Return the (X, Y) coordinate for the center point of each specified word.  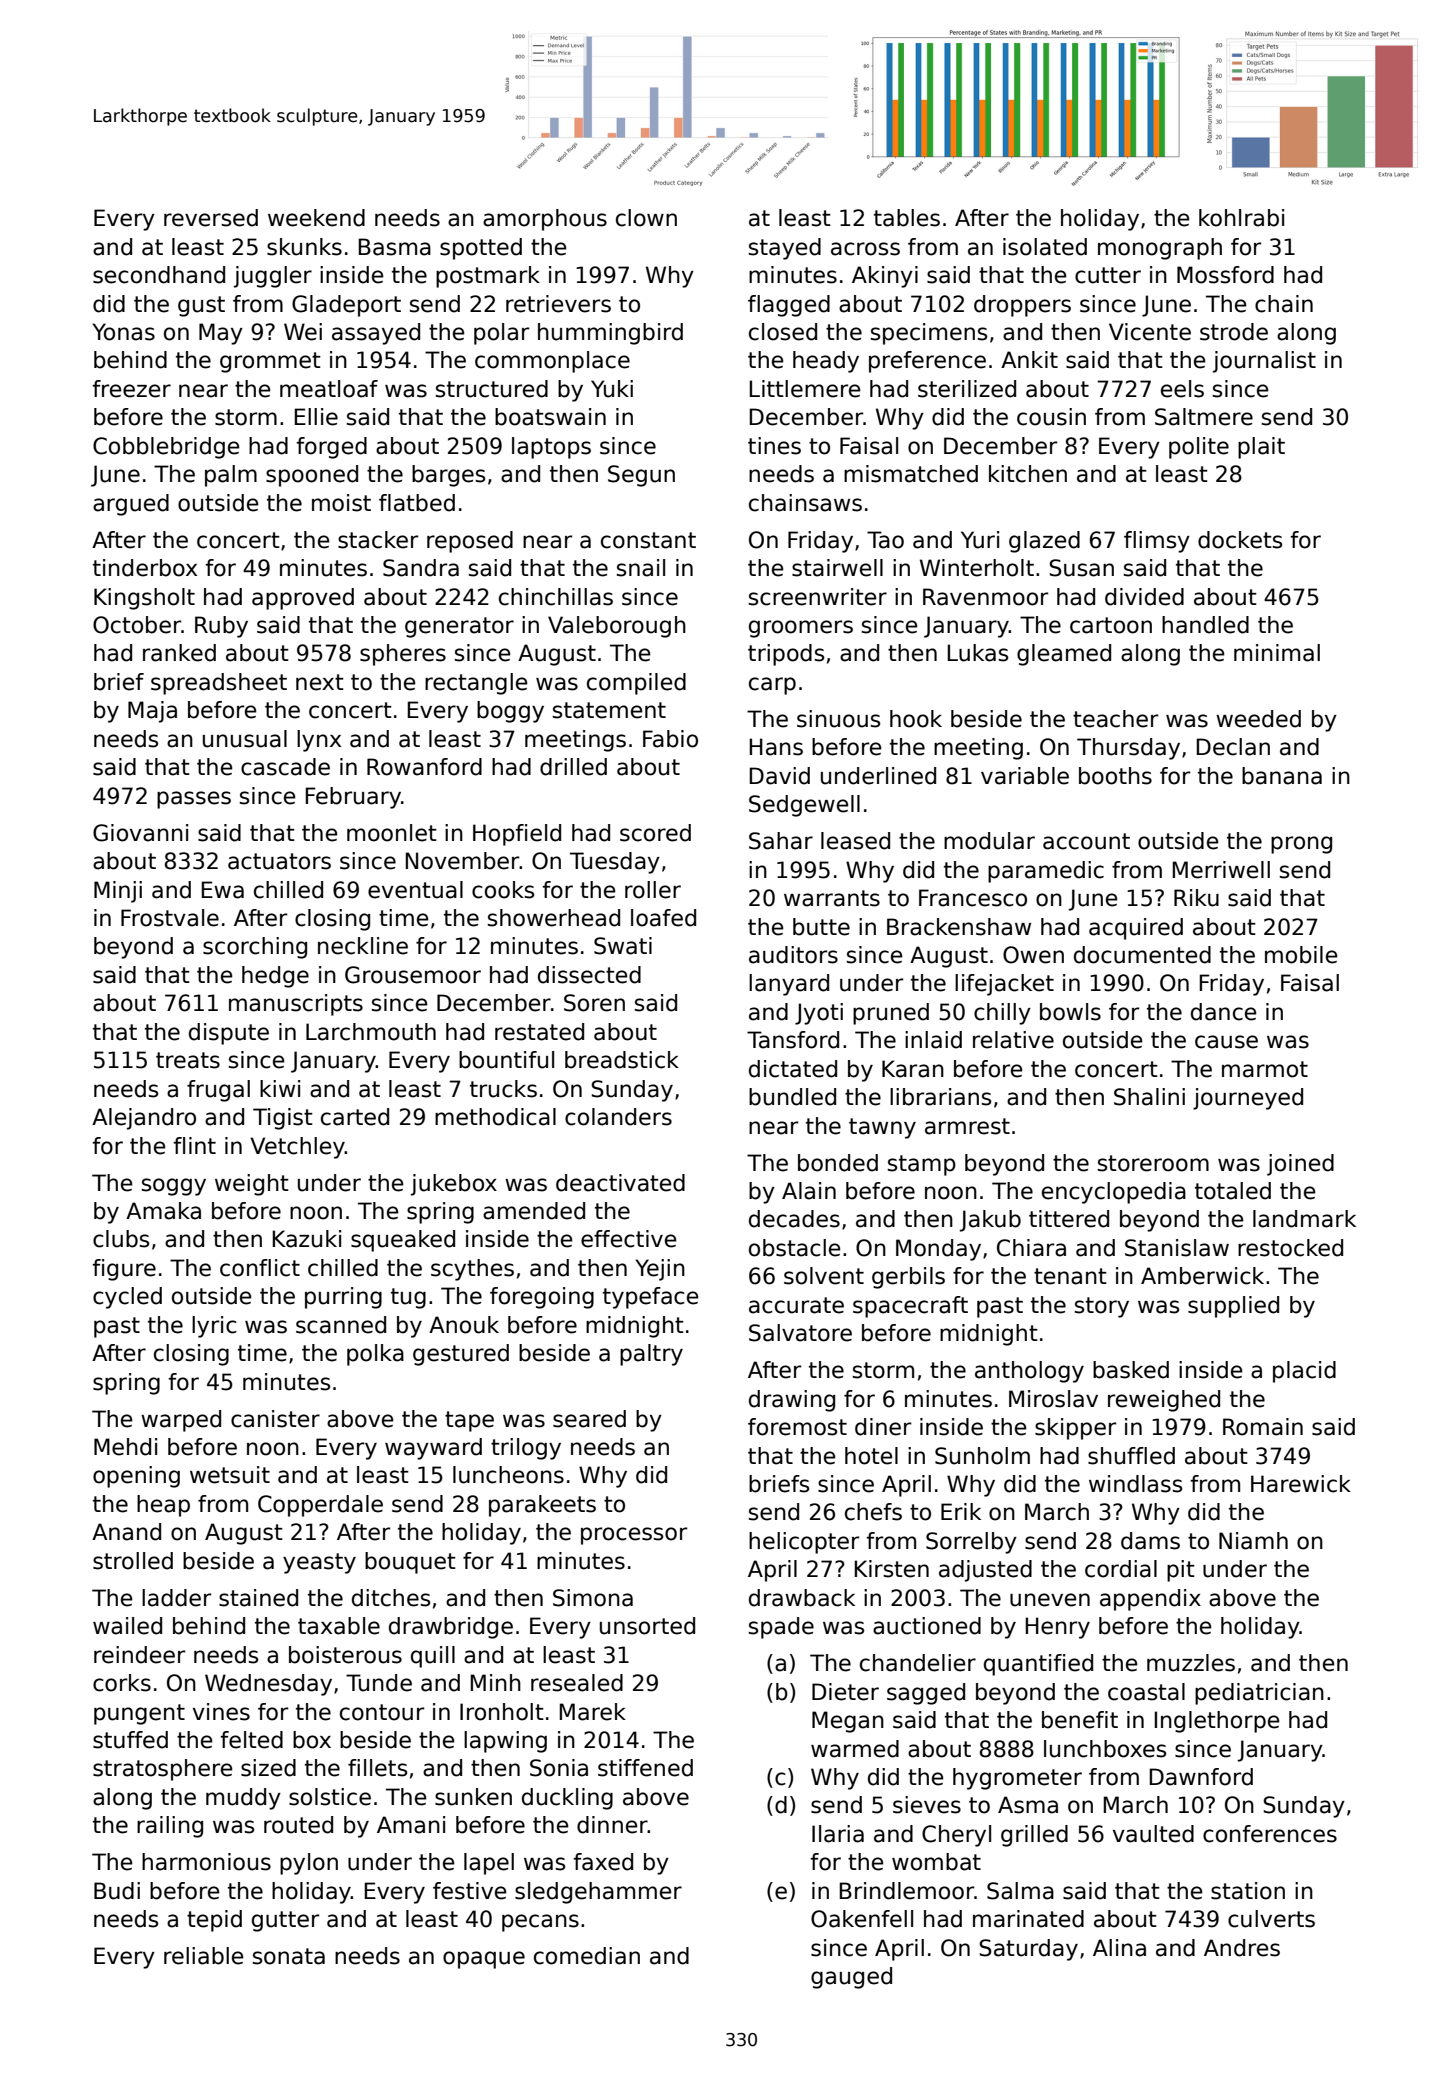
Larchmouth (371, 1032)
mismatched (911, 474)
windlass (1135, 1484)
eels (1182, 389)
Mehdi (125, 1447)
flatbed (417, 503)
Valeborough (617, 627)
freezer (131, 389)
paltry (651, 1355)
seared (589, 1419)
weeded (1258, 719)
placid (1304, 1372)
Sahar (781, 841)
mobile (1301, 955)
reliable (203, 1956)
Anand (126, 1532)
